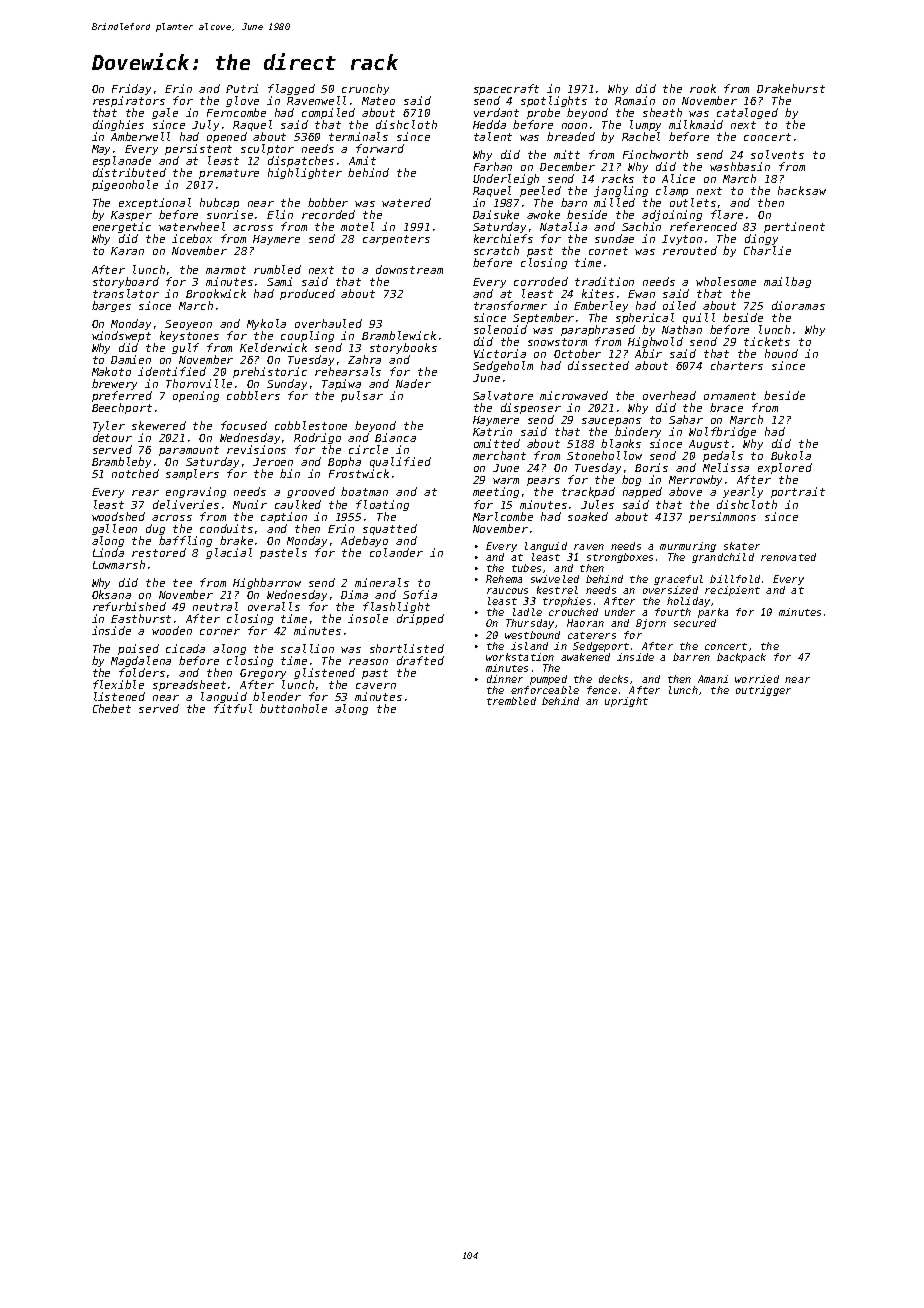  I want to click on portrait, so click(798, 492).
